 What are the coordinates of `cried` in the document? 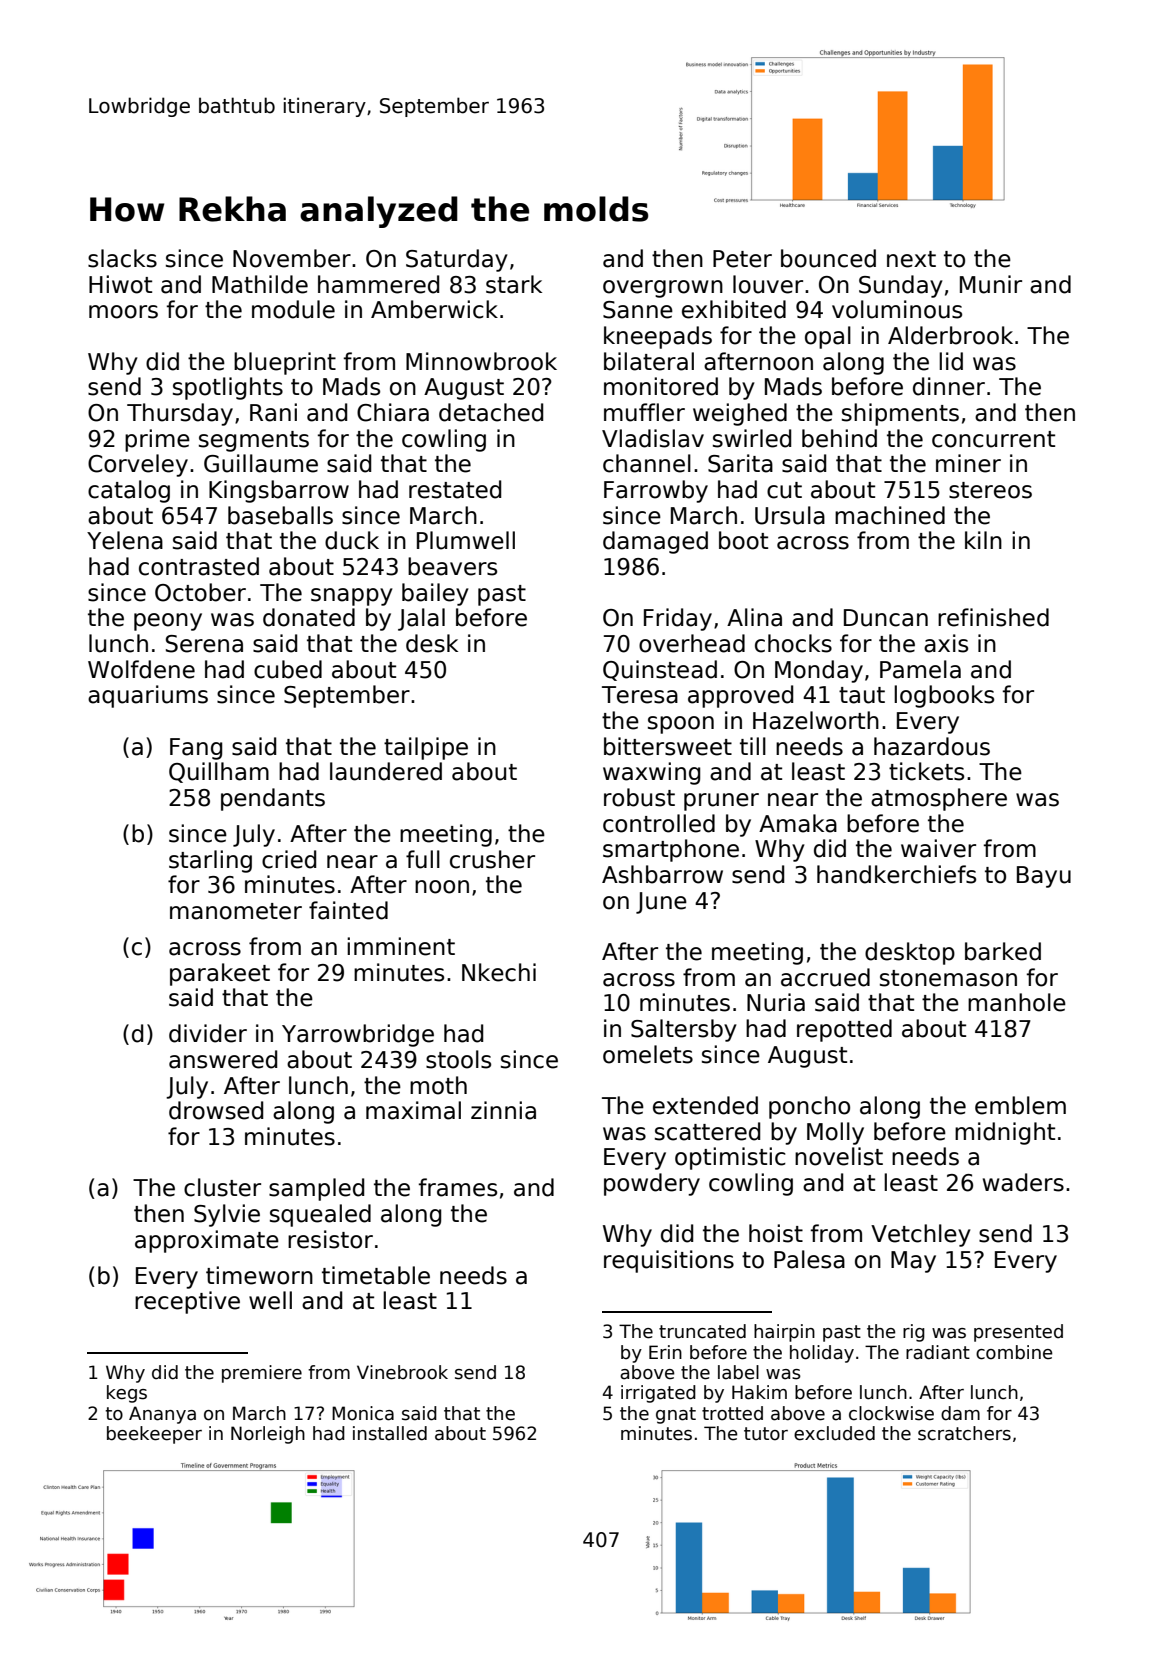 It's located at (289, 859).
